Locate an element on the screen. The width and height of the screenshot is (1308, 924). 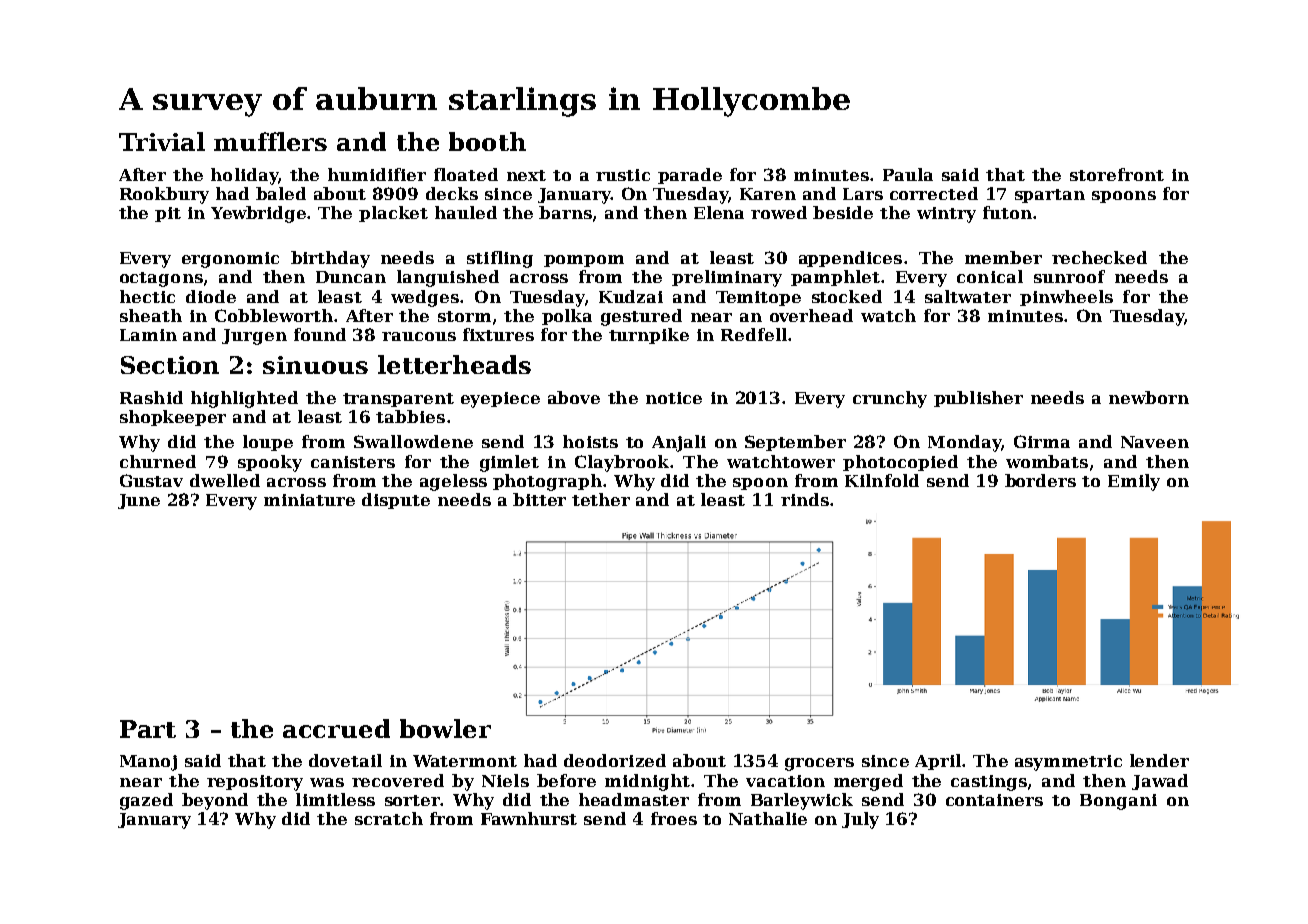
Paula is located at coordinates (908, 174).
